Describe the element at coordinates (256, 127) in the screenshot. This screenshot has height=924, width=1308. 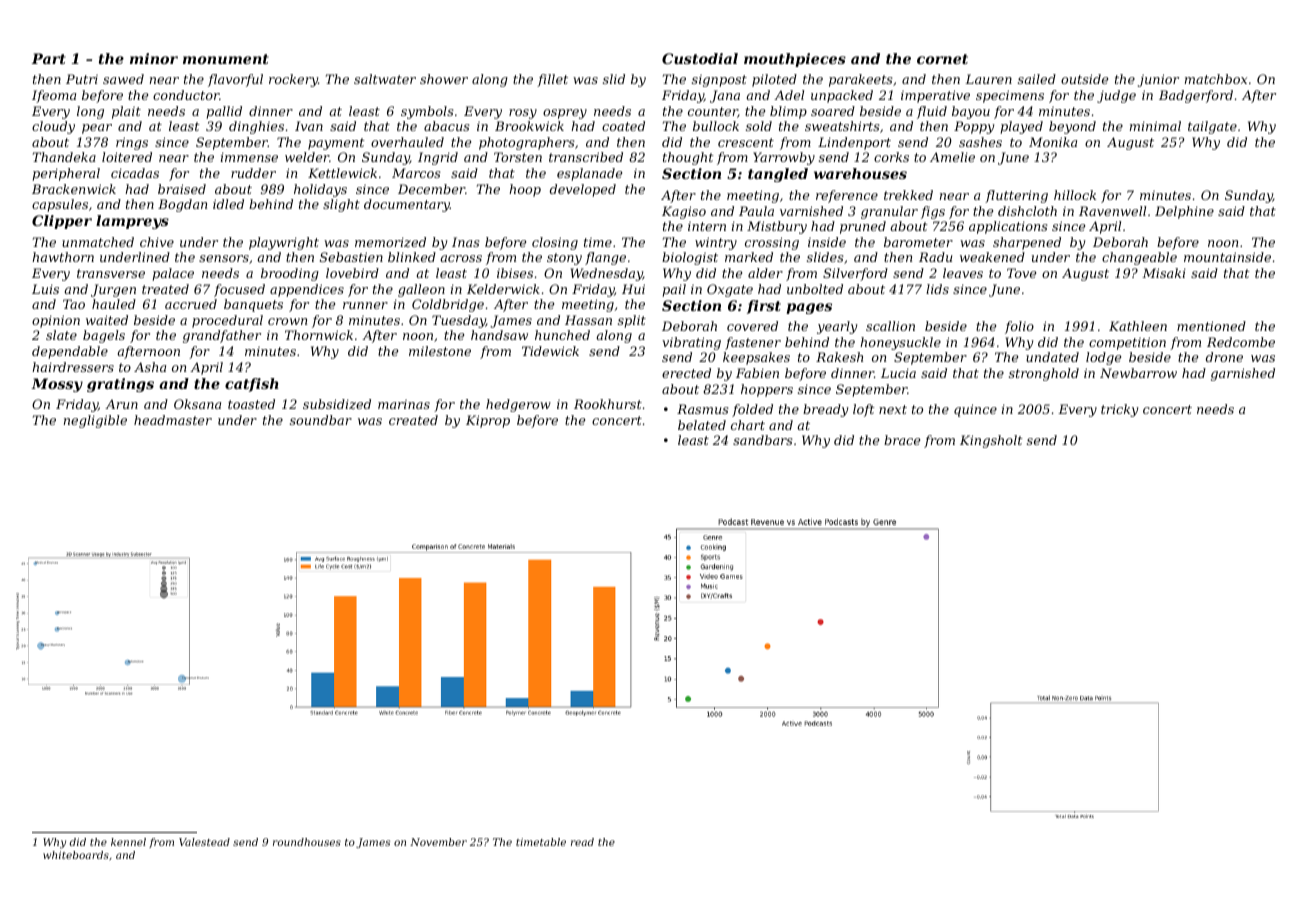
I see `dinghies` at that location.
